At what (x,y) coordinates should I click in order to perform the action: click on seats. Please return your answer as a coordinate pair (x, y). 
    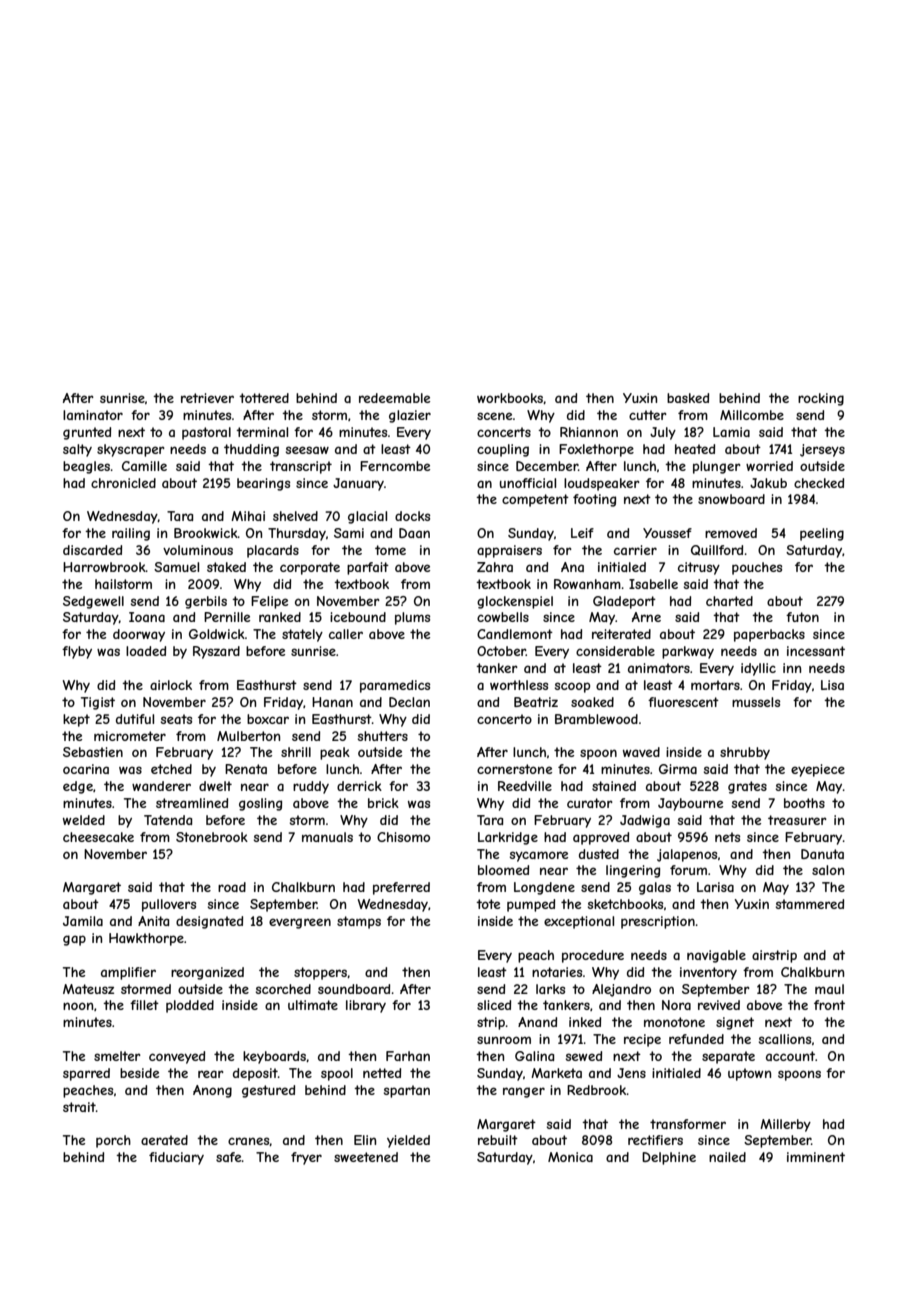
    Looking at the image, I should click on (176, 719).
